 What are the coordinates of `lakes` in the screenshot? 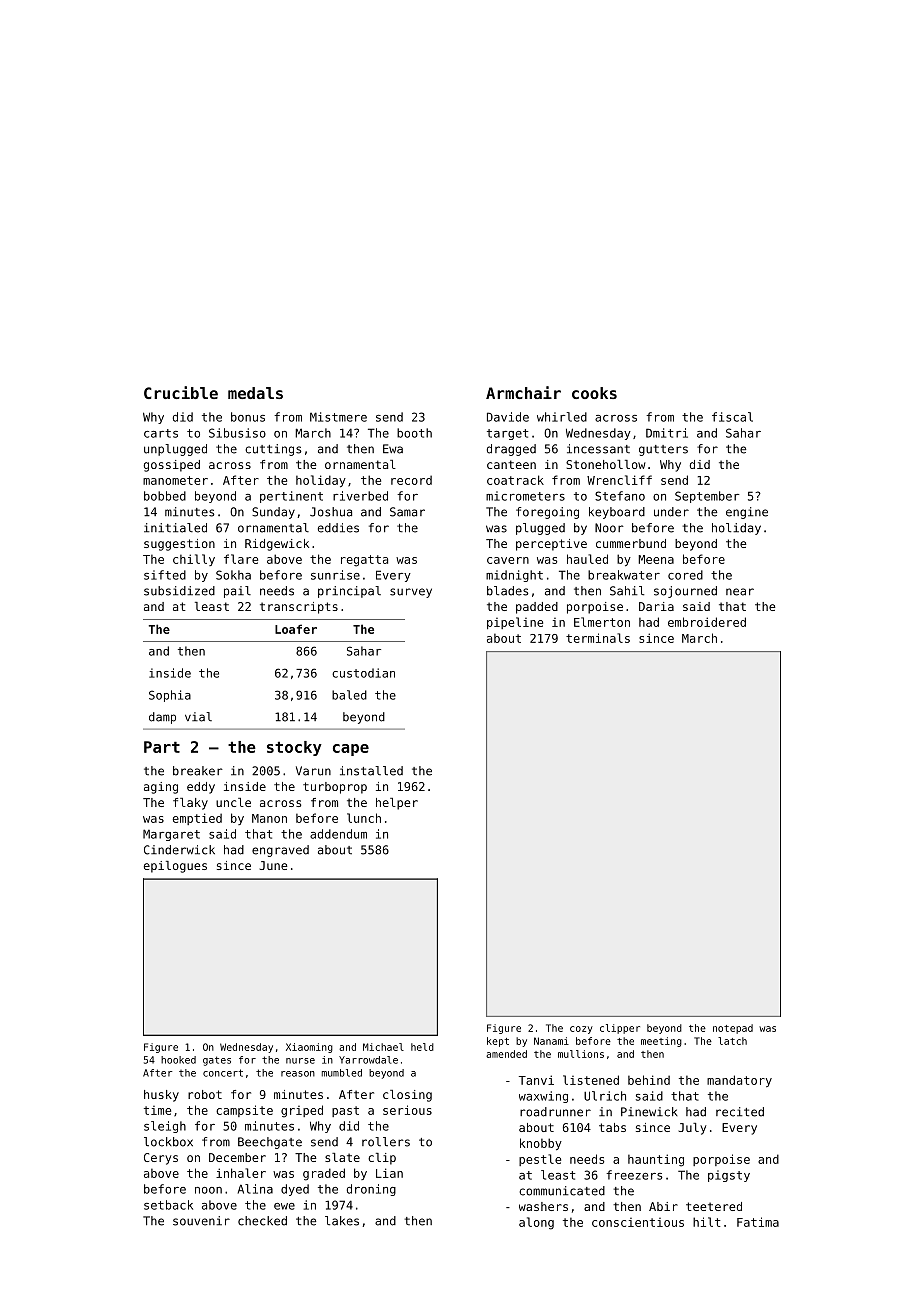 It's located at (342, 1221).
